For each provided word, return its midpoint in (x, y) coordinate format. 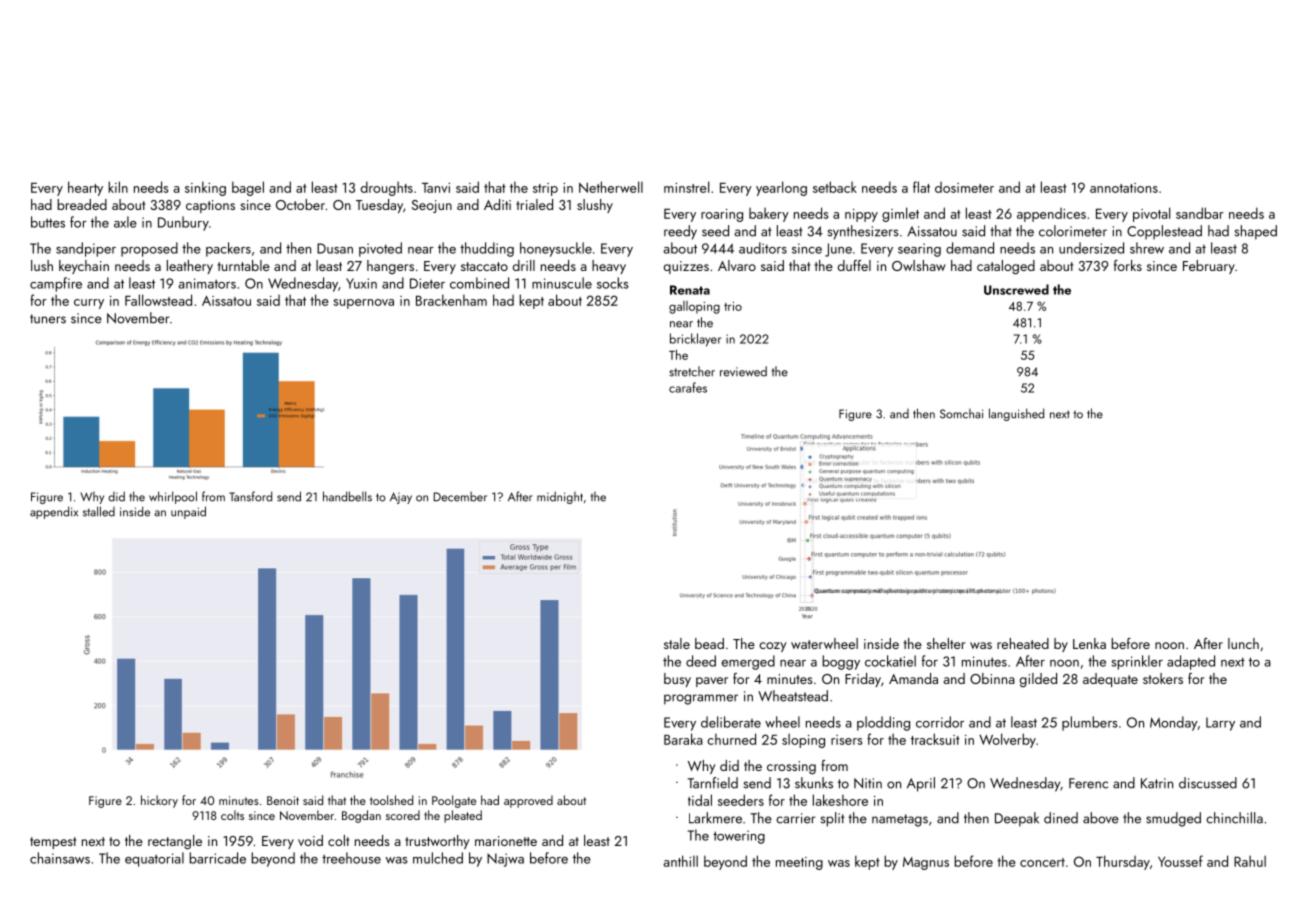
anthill (680, 861)
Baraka (683, 739)
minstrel (686, 187)
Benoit (283, 800)
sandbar (1200, 213)
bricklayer (695, 340)
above (1101, 818)
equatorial (154, 859)
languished (1016, 414)
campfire (56, 284)
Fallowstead (158, 300)
